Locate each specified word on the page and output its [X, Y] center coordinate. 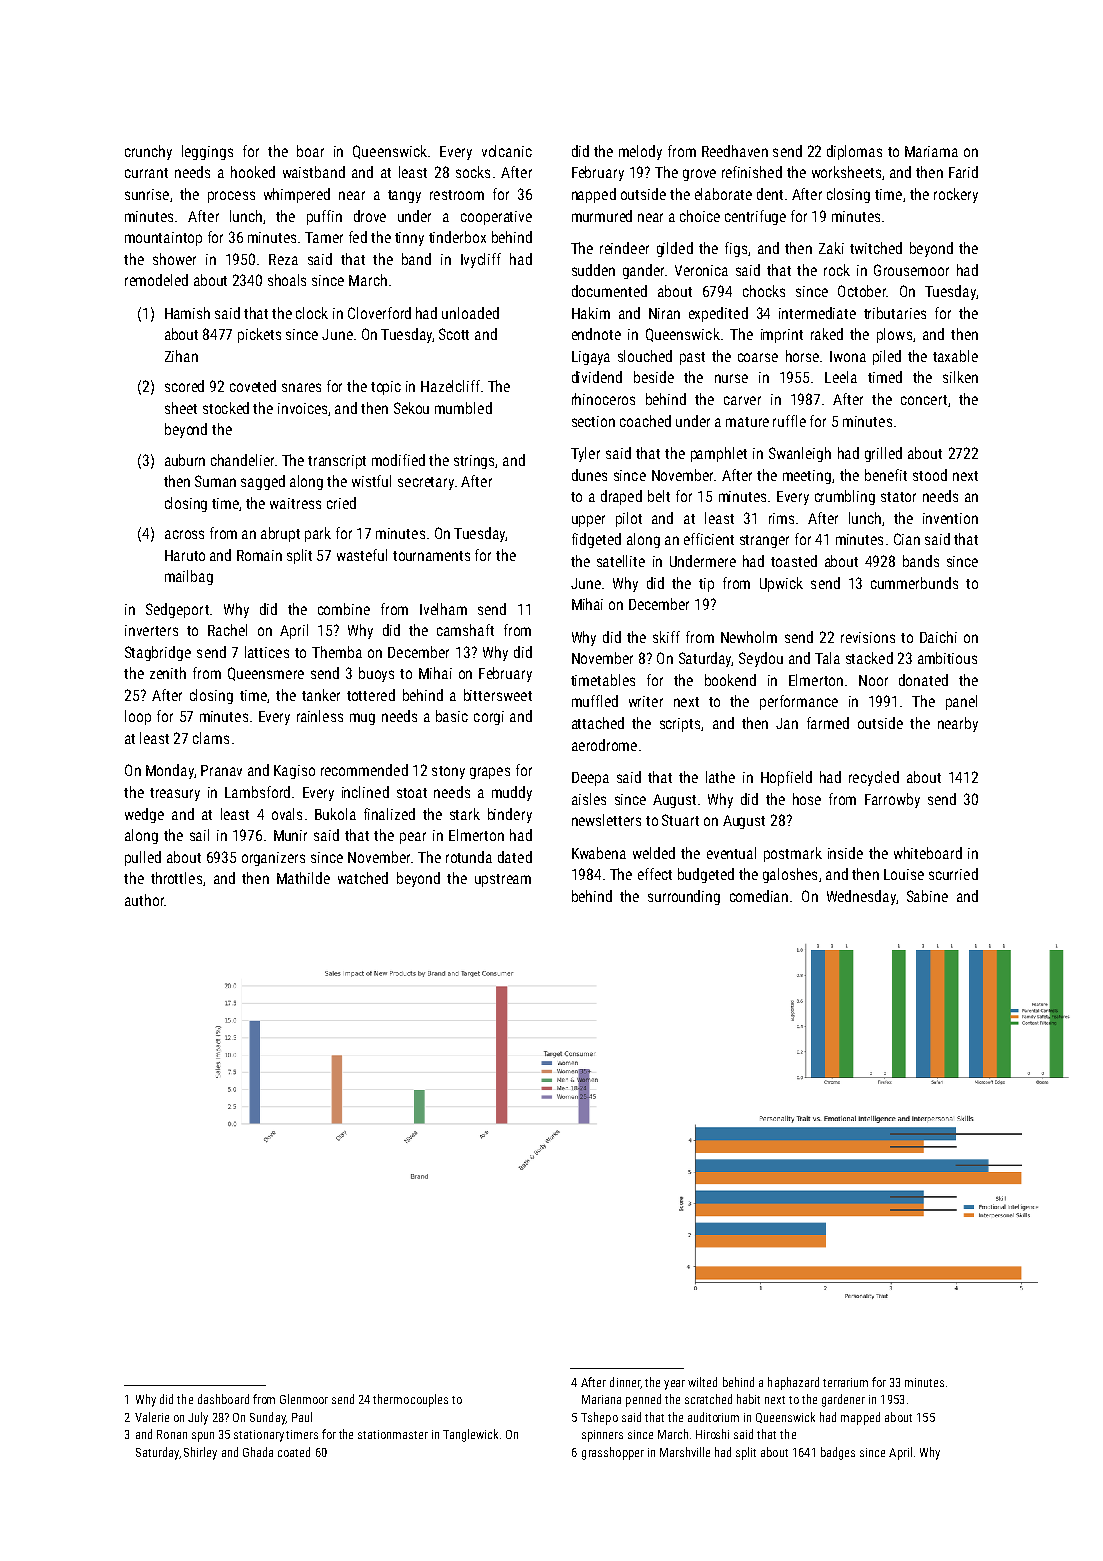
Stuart [680, 820]
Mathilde [303, 878]
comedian [759, 896]
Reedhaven [735, 151]
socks [473, 172]
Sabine [927, 896]
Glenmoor [304, 1399]
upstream [503, 880]
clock [312, 313]
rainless [320, 716]
